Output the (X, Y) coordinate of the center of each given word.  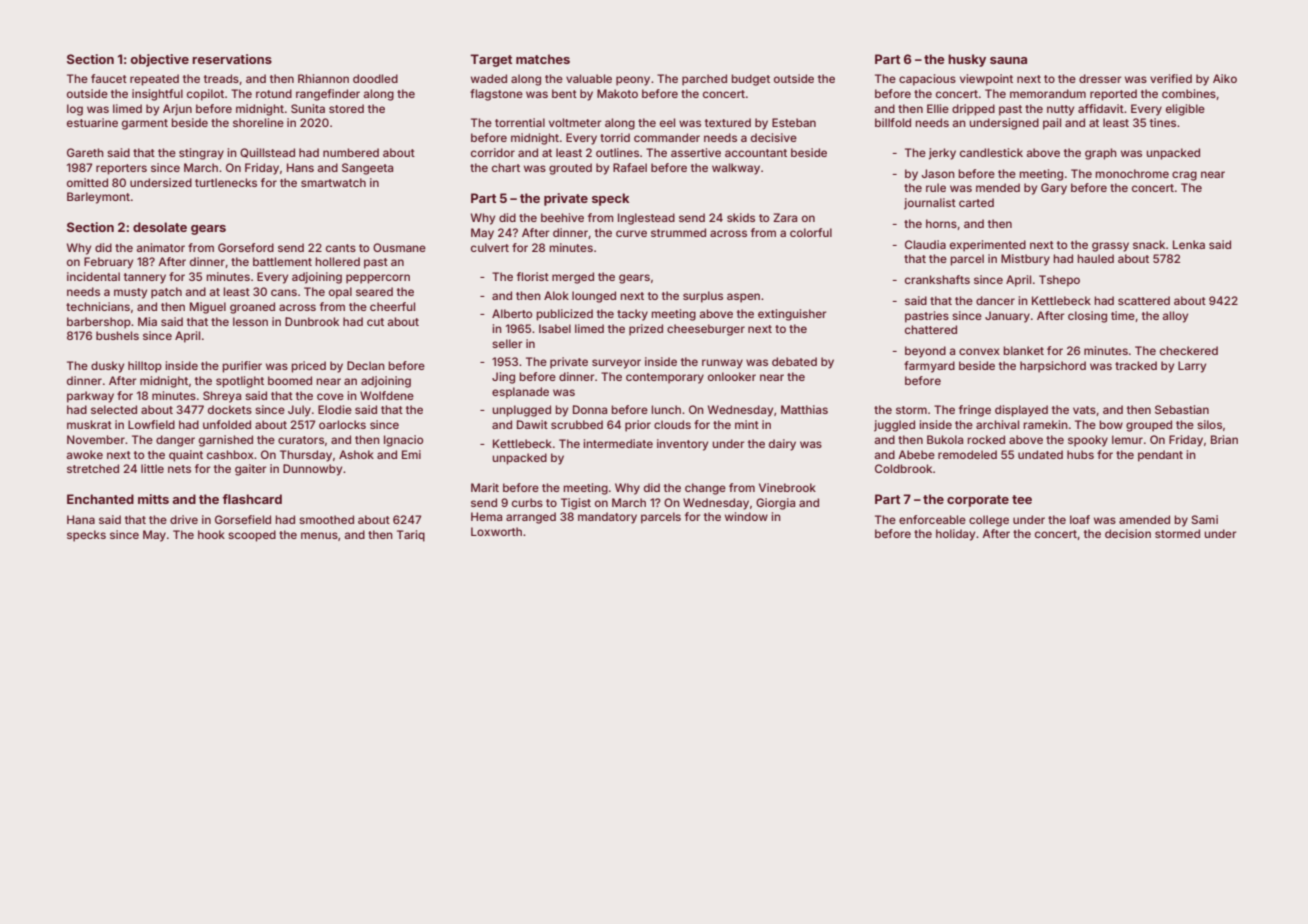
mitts (153, 499)
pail (1052, 124)
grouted (570, 169)
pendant (1160, 456)
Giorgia (775, 504)
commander (667, 137)
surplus (703, 297)
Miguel (208, 308)
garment (145, 124)
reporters (121, 169)
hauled (1095, 258)
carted (976, 202)
